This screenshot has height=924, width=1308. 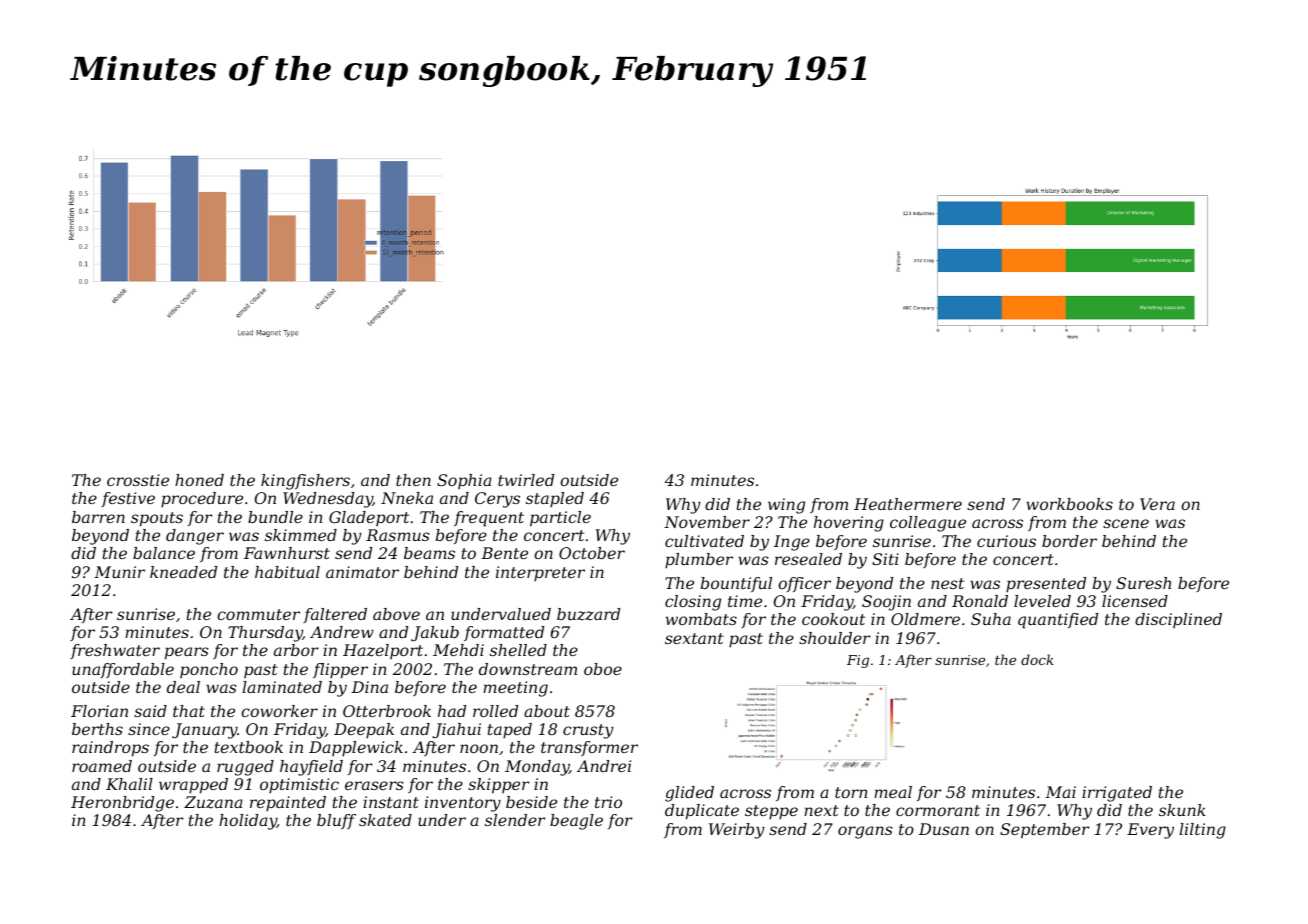 I want to click on stapled, so click(x=555, y=500).
